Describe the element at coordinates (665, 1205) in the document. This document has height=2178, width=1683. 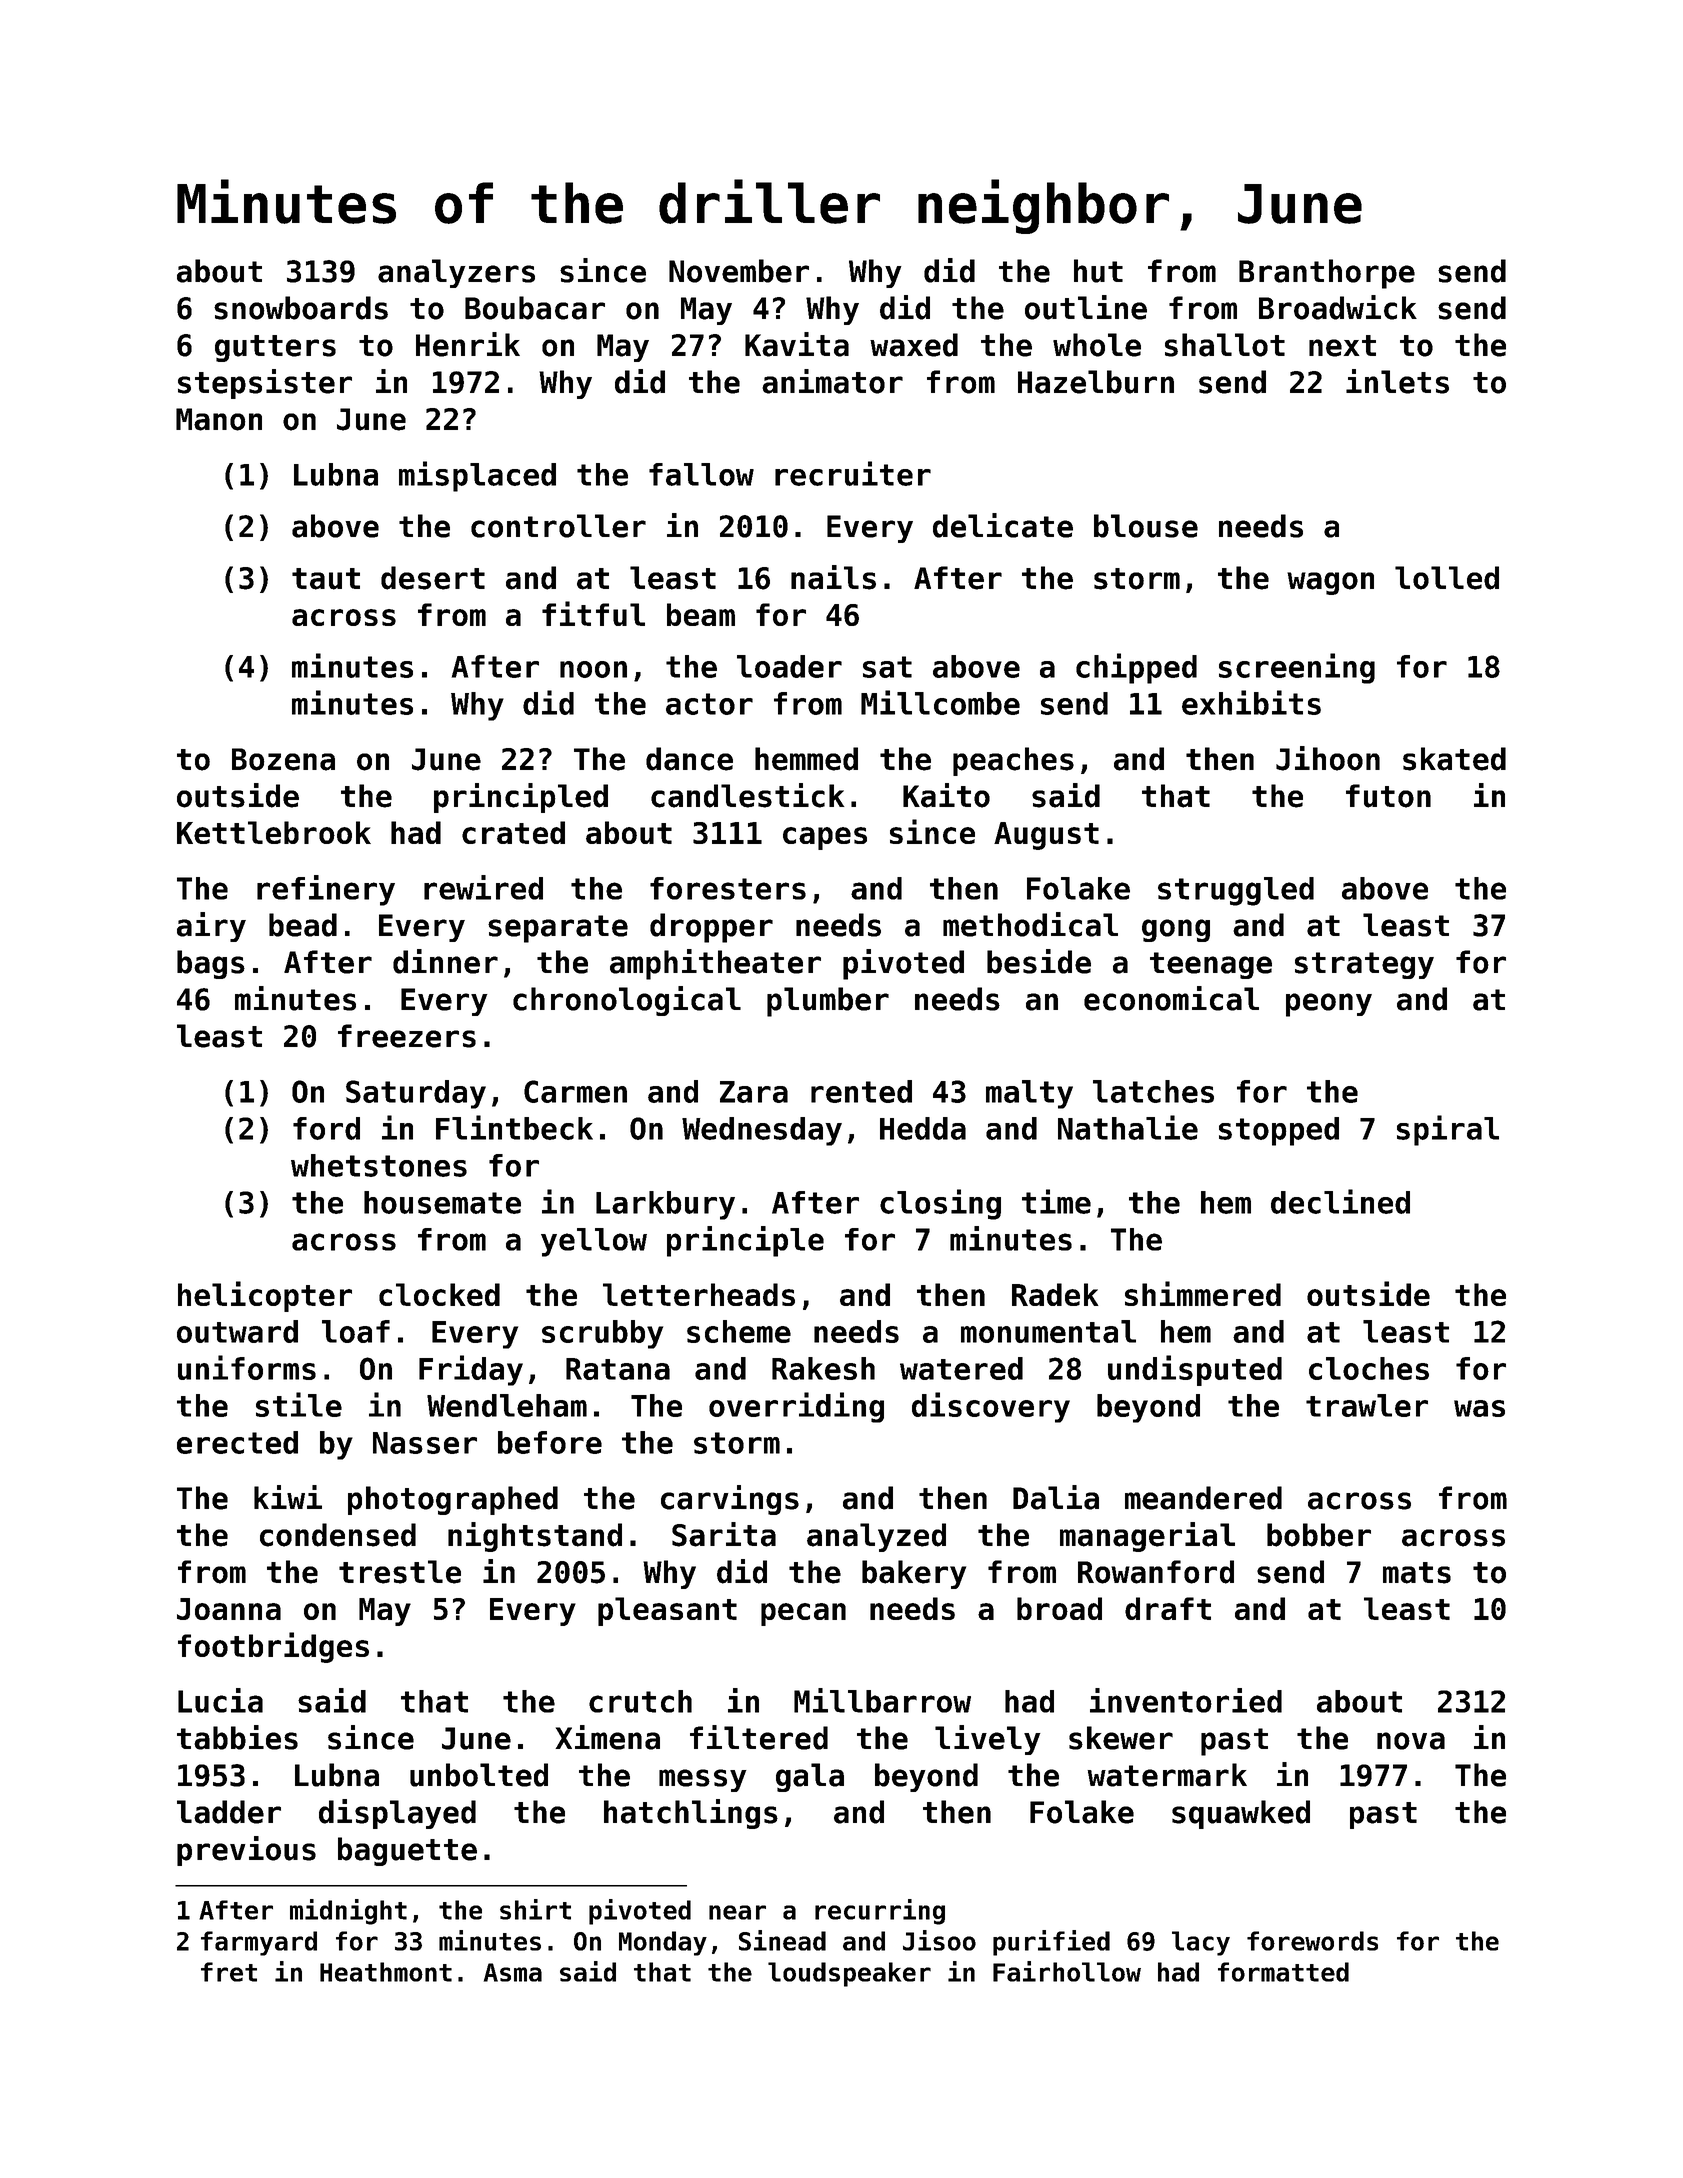
I see `Larkbury` at that location.
